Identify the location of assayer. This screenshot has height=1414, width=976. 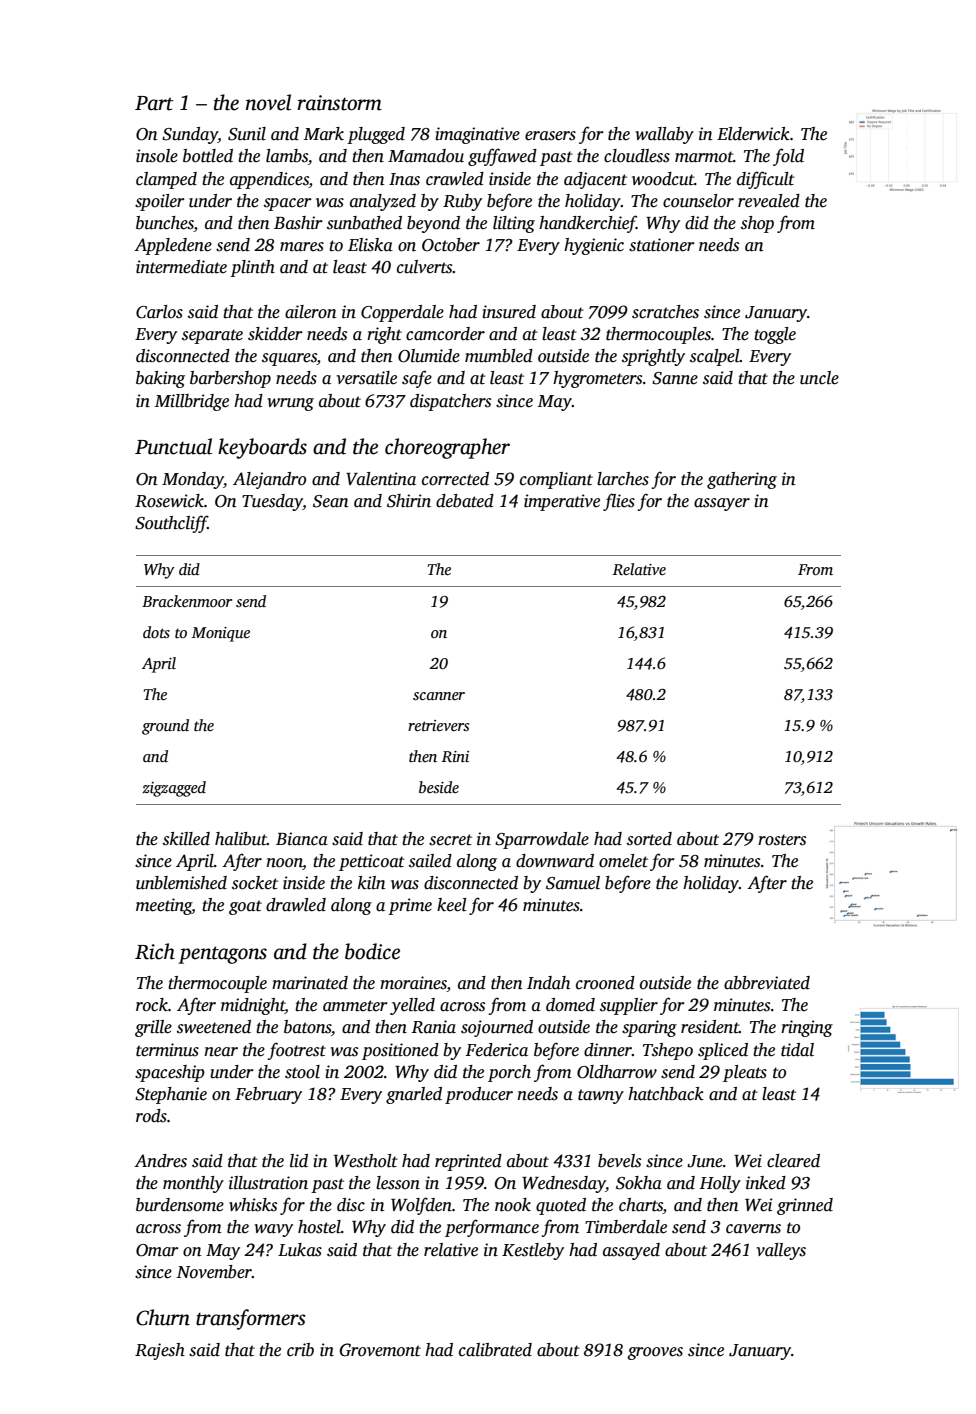
(722, 504).
